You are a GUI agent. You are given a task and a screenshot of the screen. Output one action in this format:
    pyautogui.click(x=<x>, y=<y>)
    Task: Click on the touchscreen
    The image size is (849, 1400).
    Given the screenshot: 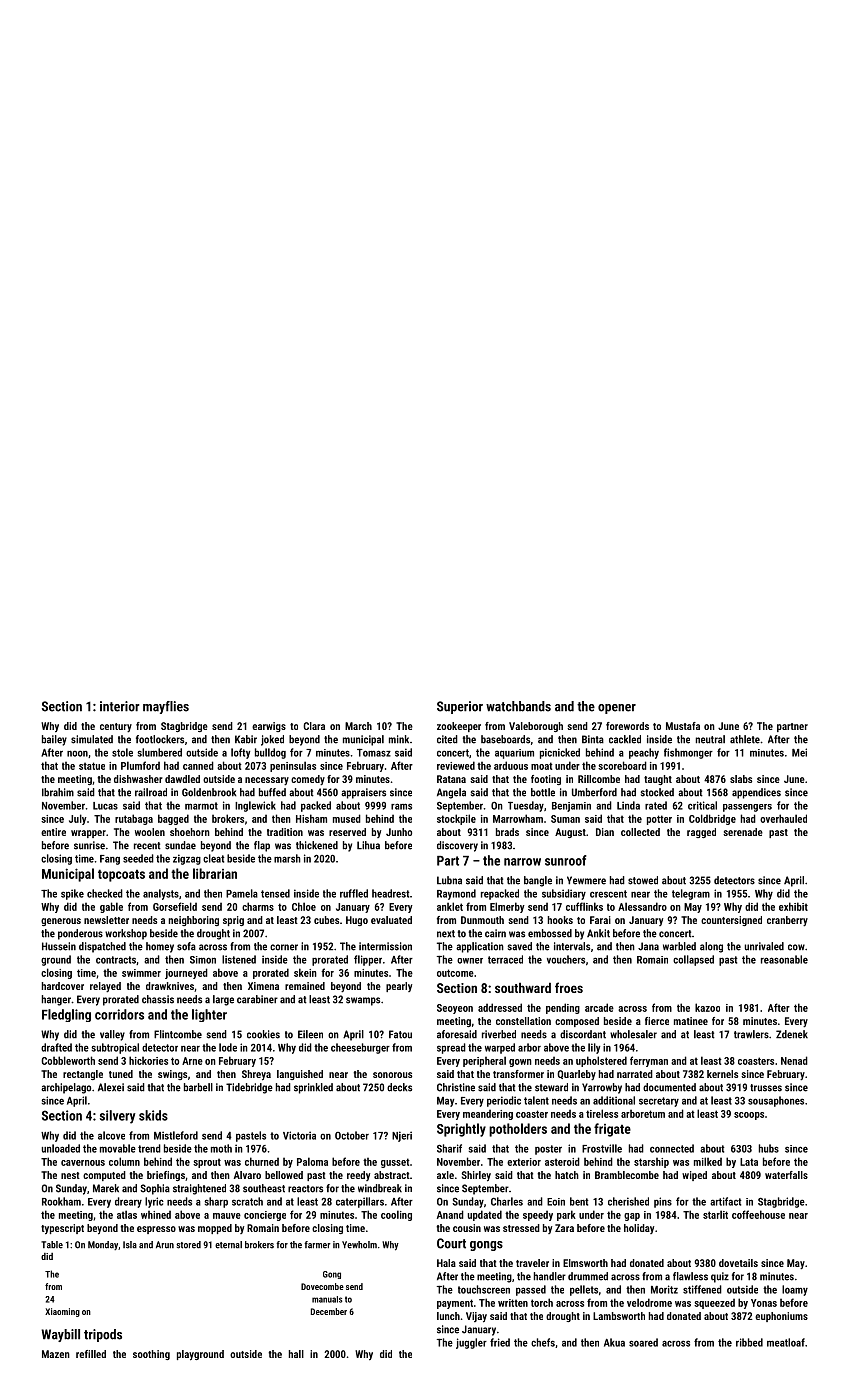 What is the action you would take?
    pyautogui.click(x=484, y=1289)
